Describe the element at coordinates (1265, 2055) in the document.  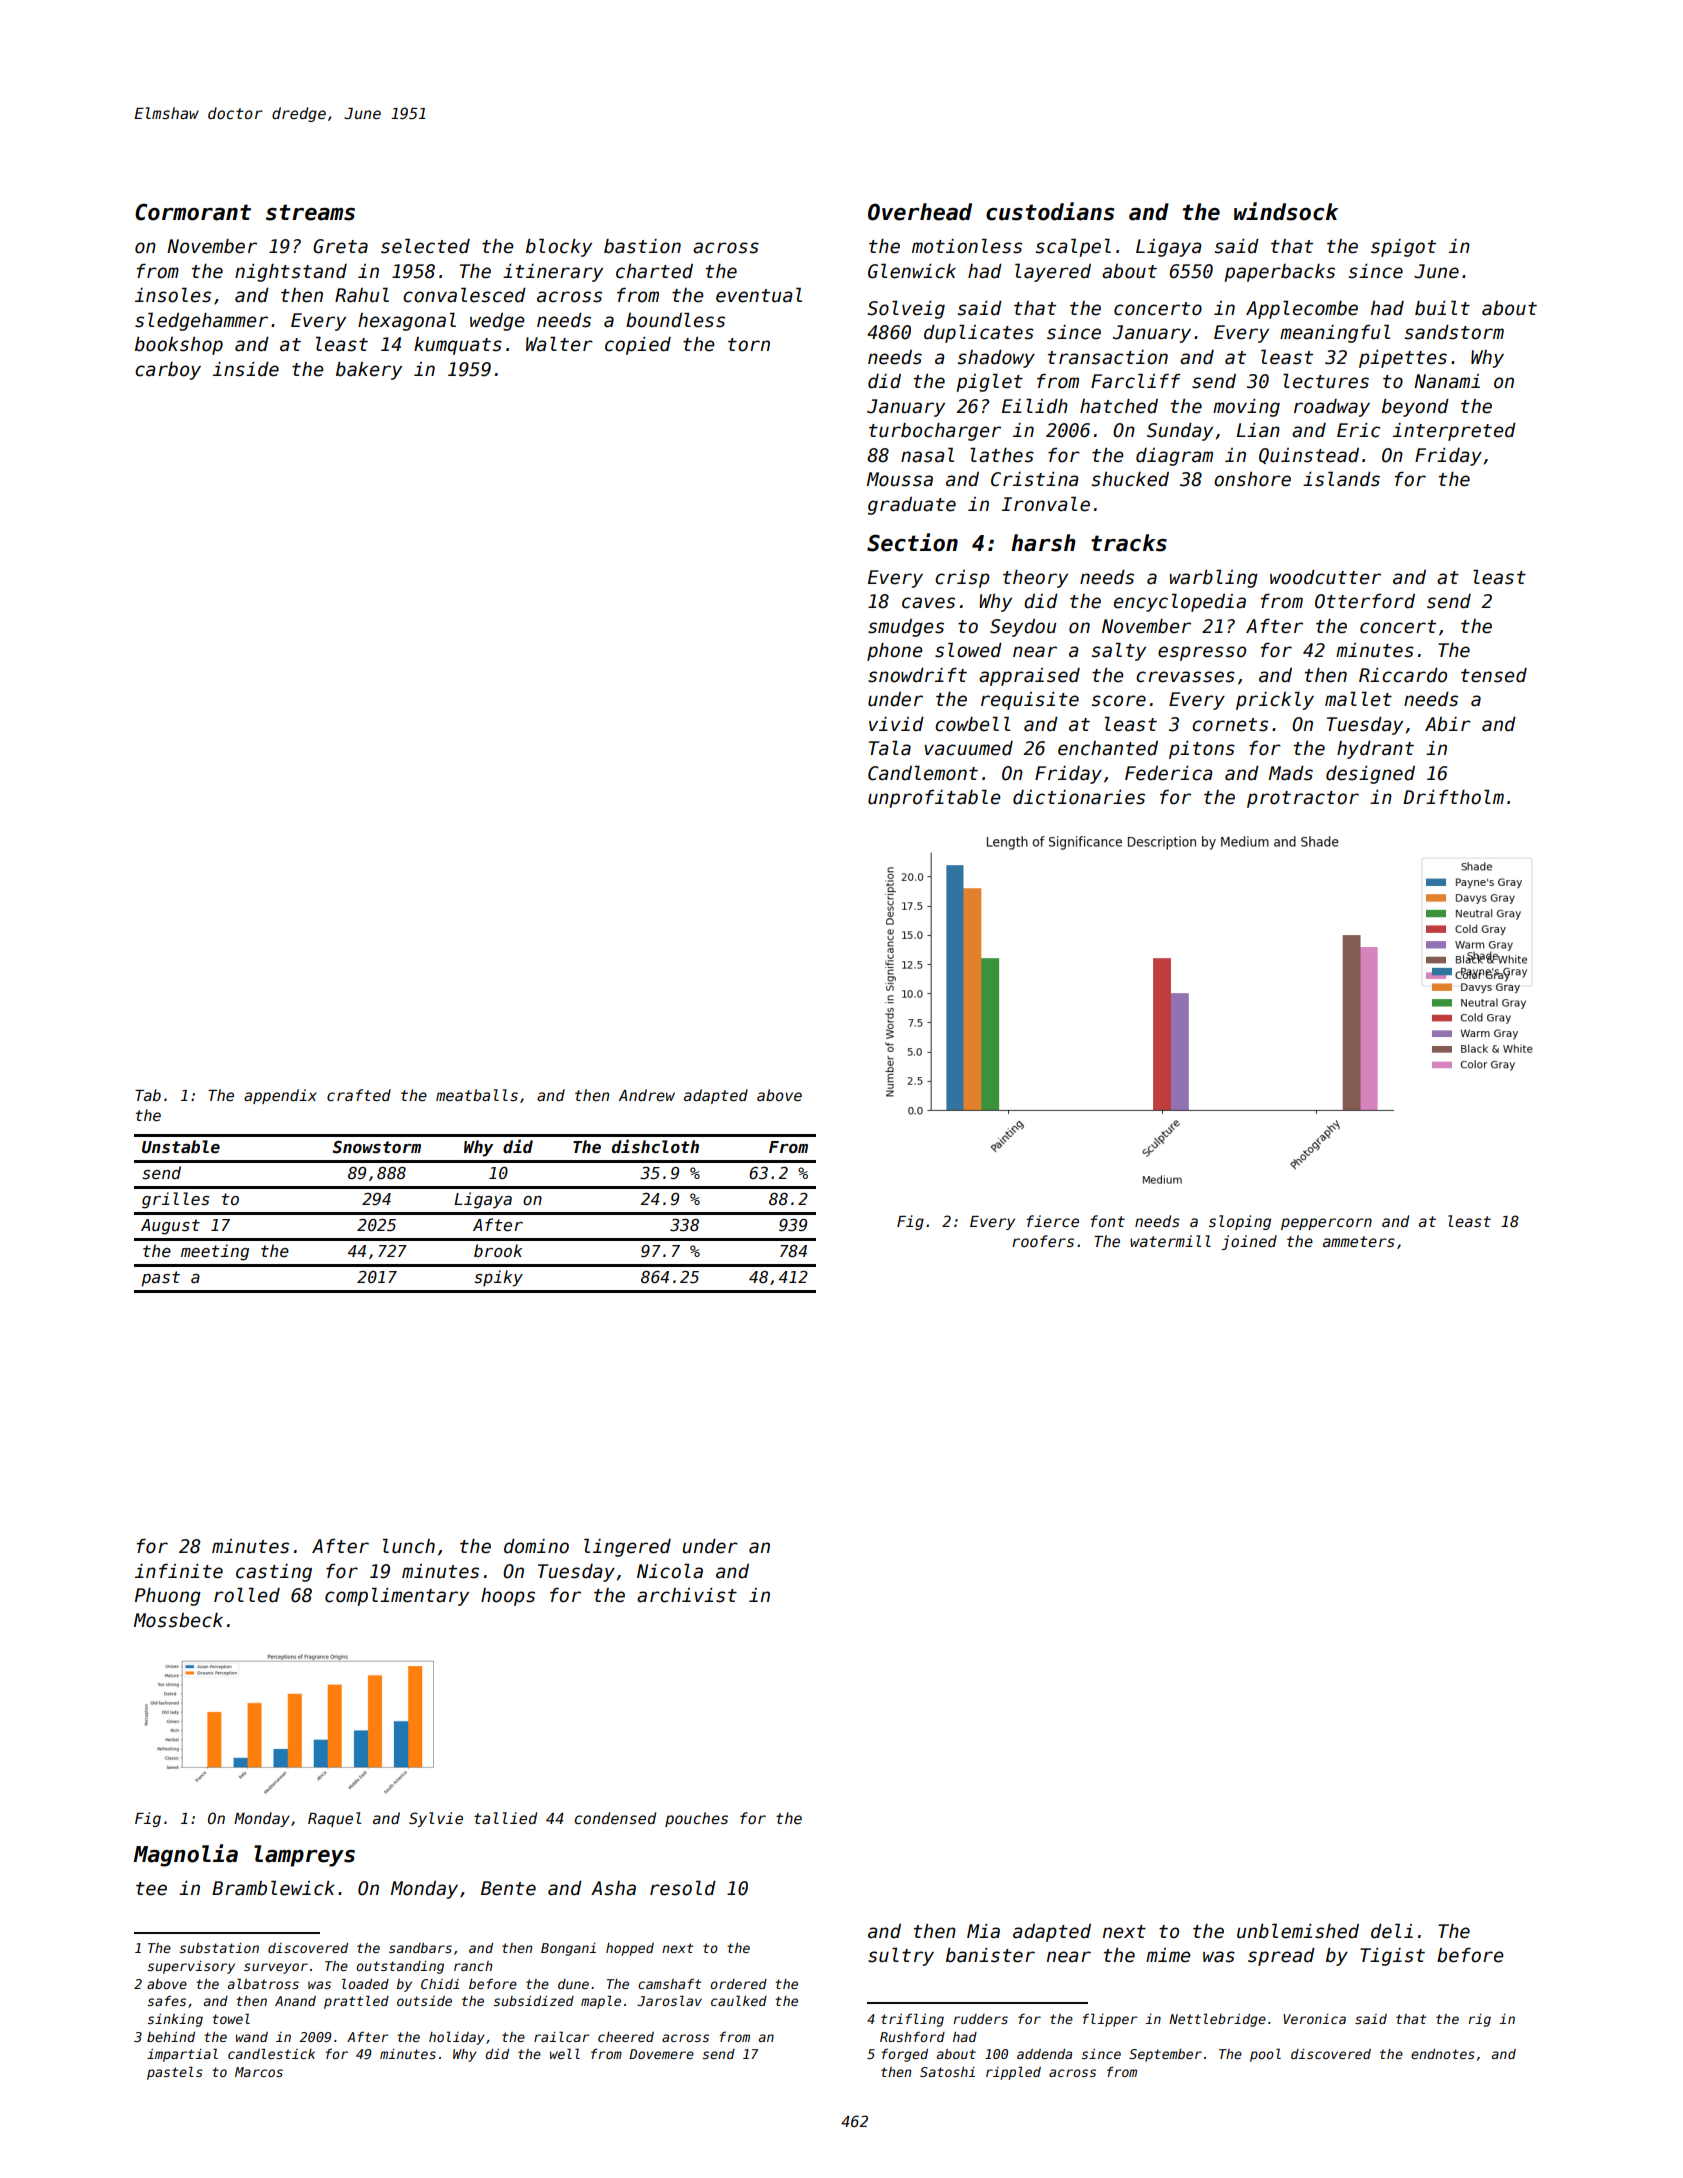
I see `pool` at that location.
